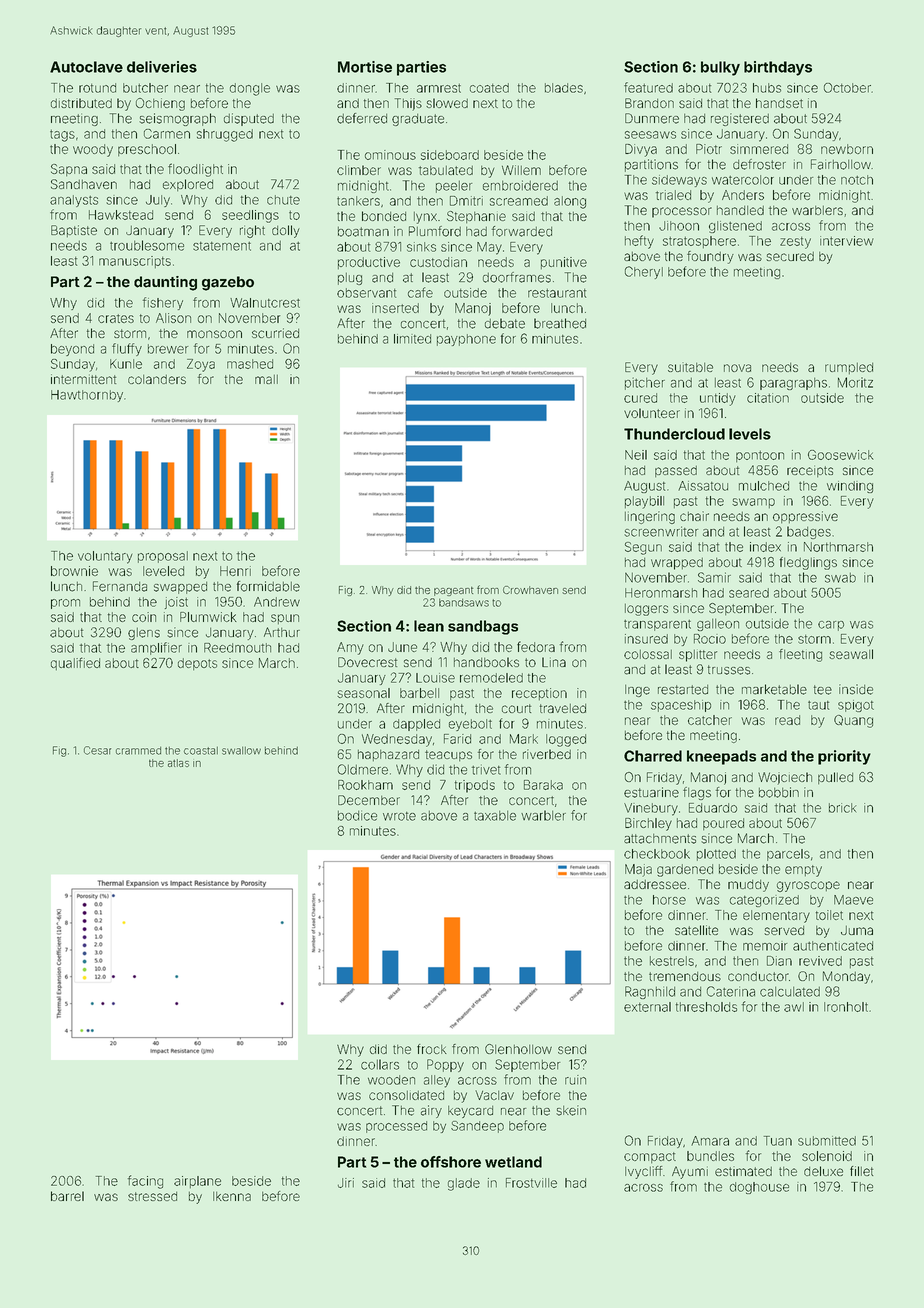 This image has width=924, height=1308. Describe the element at coordinates (564, 88) in the image. I see `blades` at that location.
